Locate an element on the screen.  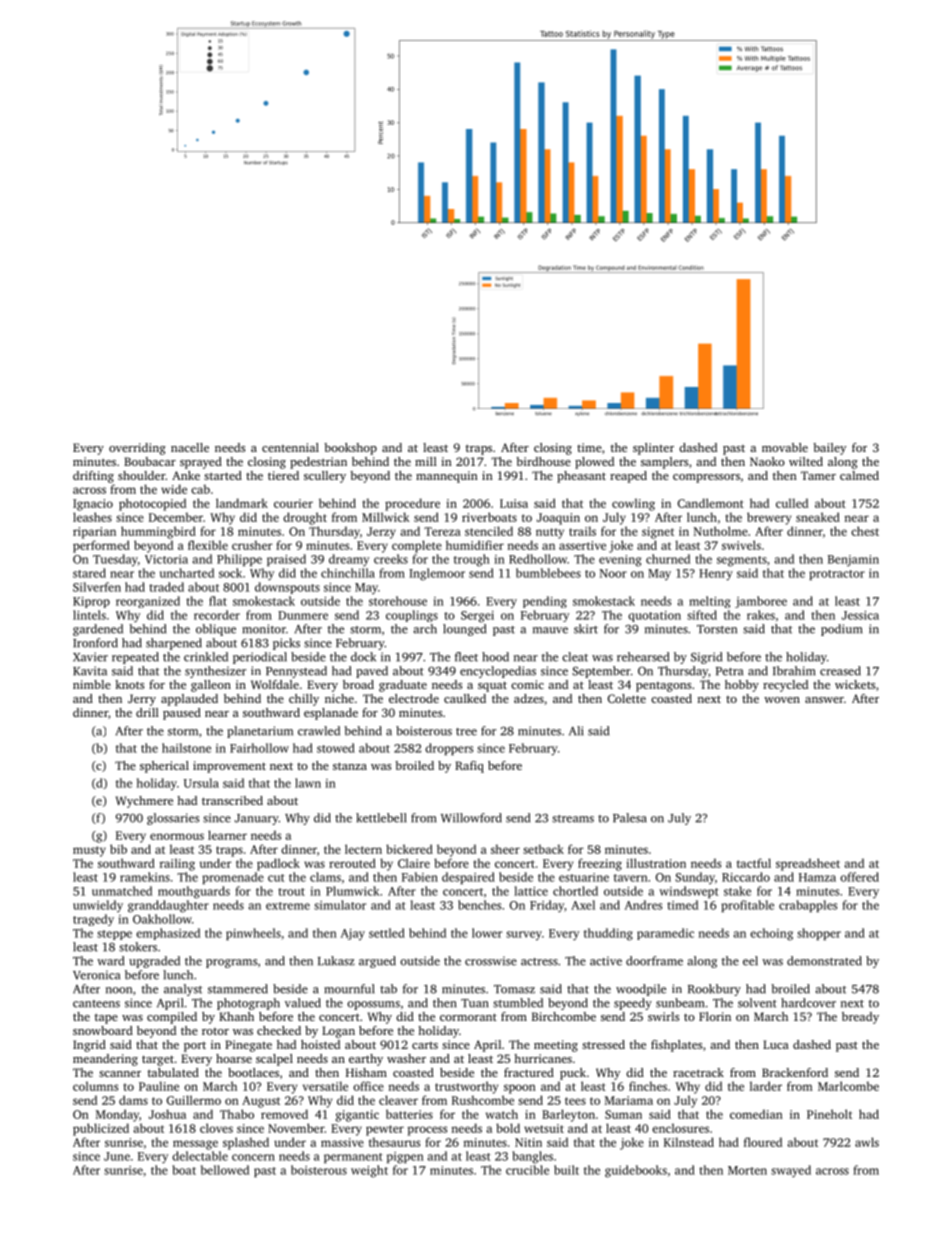
washer is located at coordinates (406, 1058).
